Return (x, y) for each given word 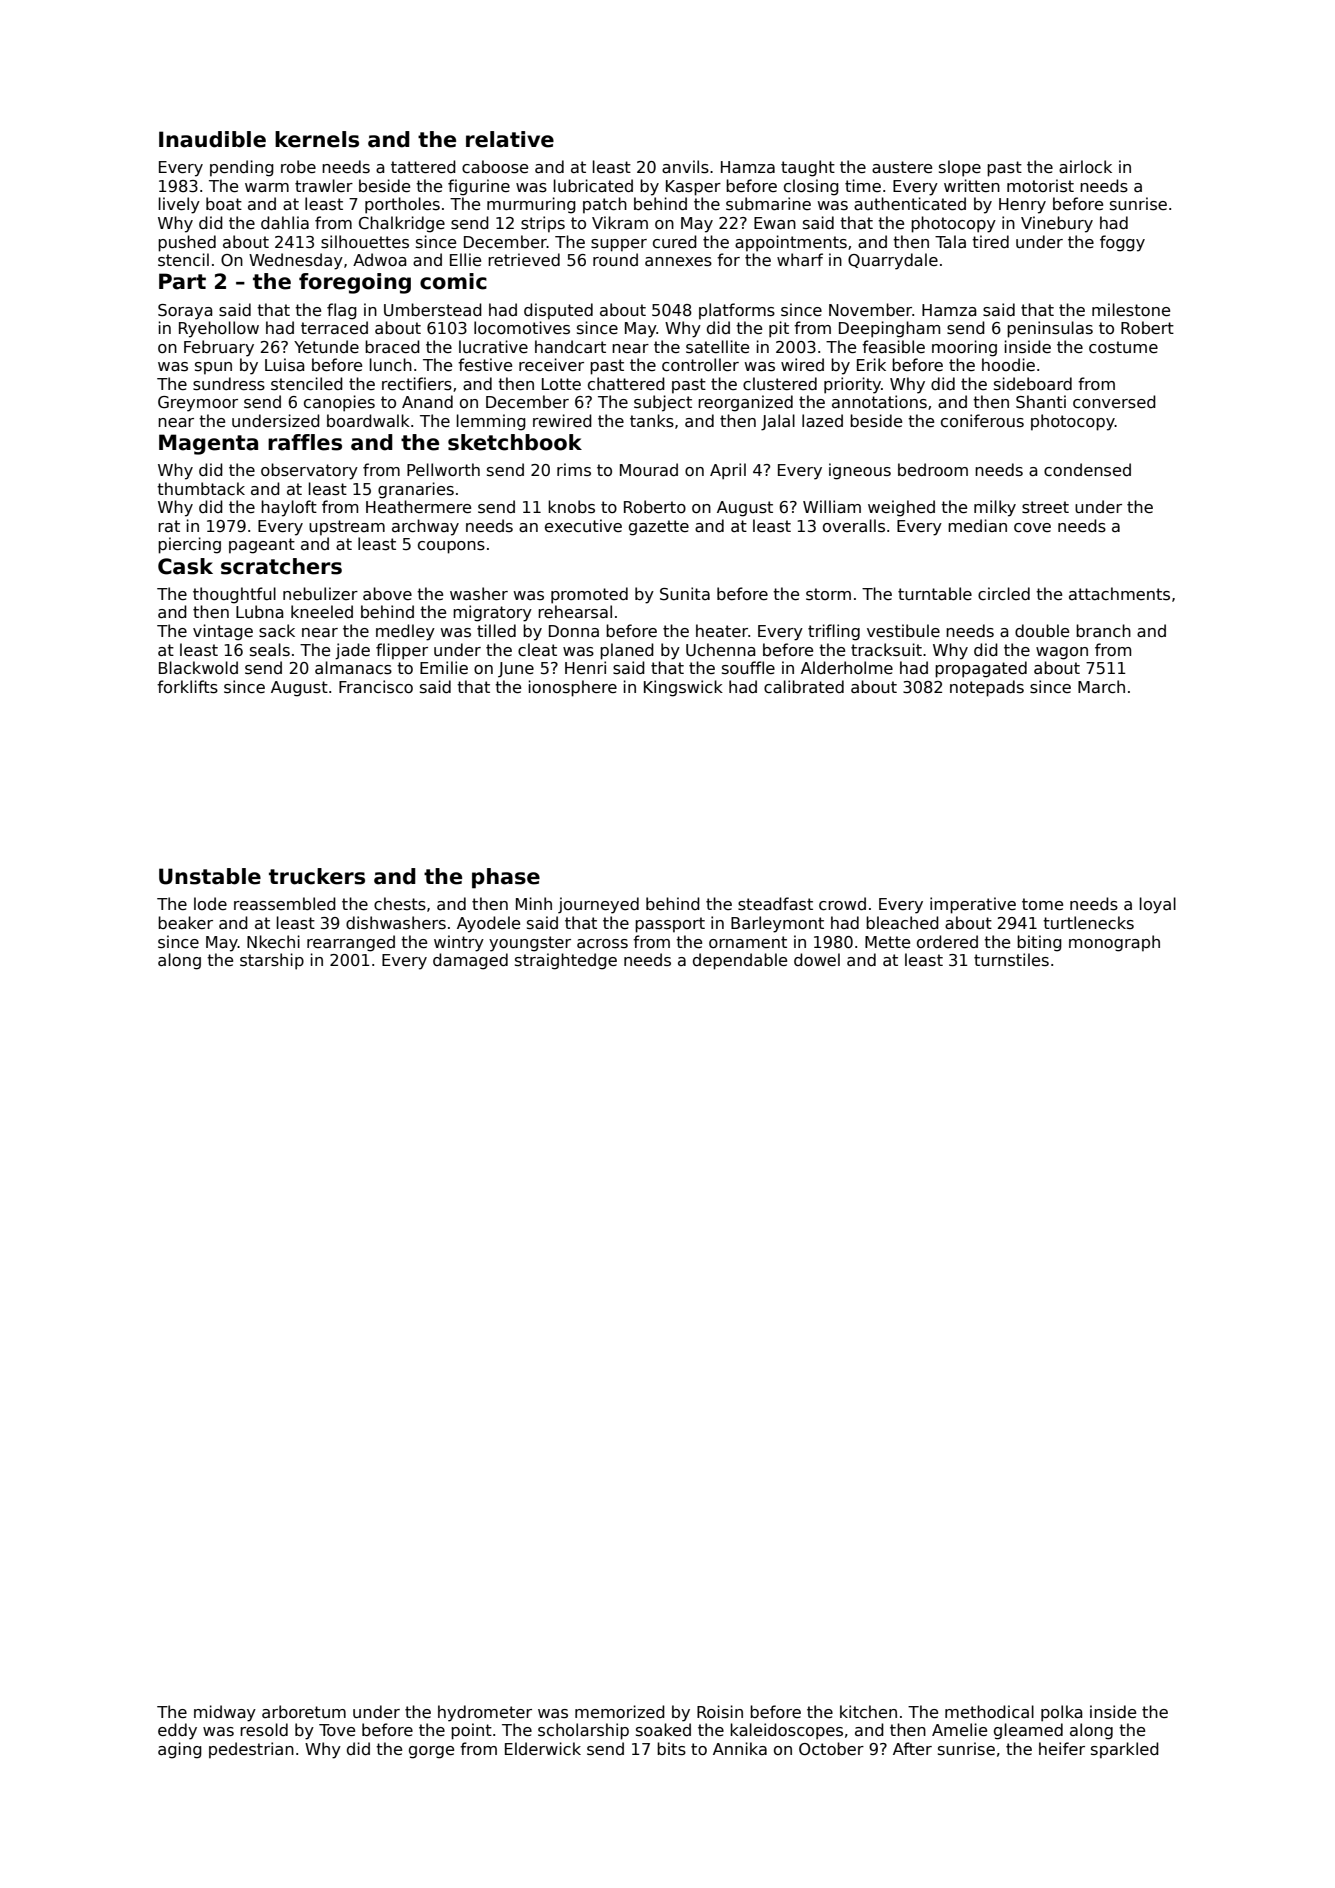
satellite (717, 347)
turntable (935, 593)
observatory (309, 471)
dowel (817, 959)
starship (272, 961)
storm (828, 594)
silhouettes (365, 242)
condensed (1087, 470)
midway (225, 1713)
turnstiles (1011, 960)
